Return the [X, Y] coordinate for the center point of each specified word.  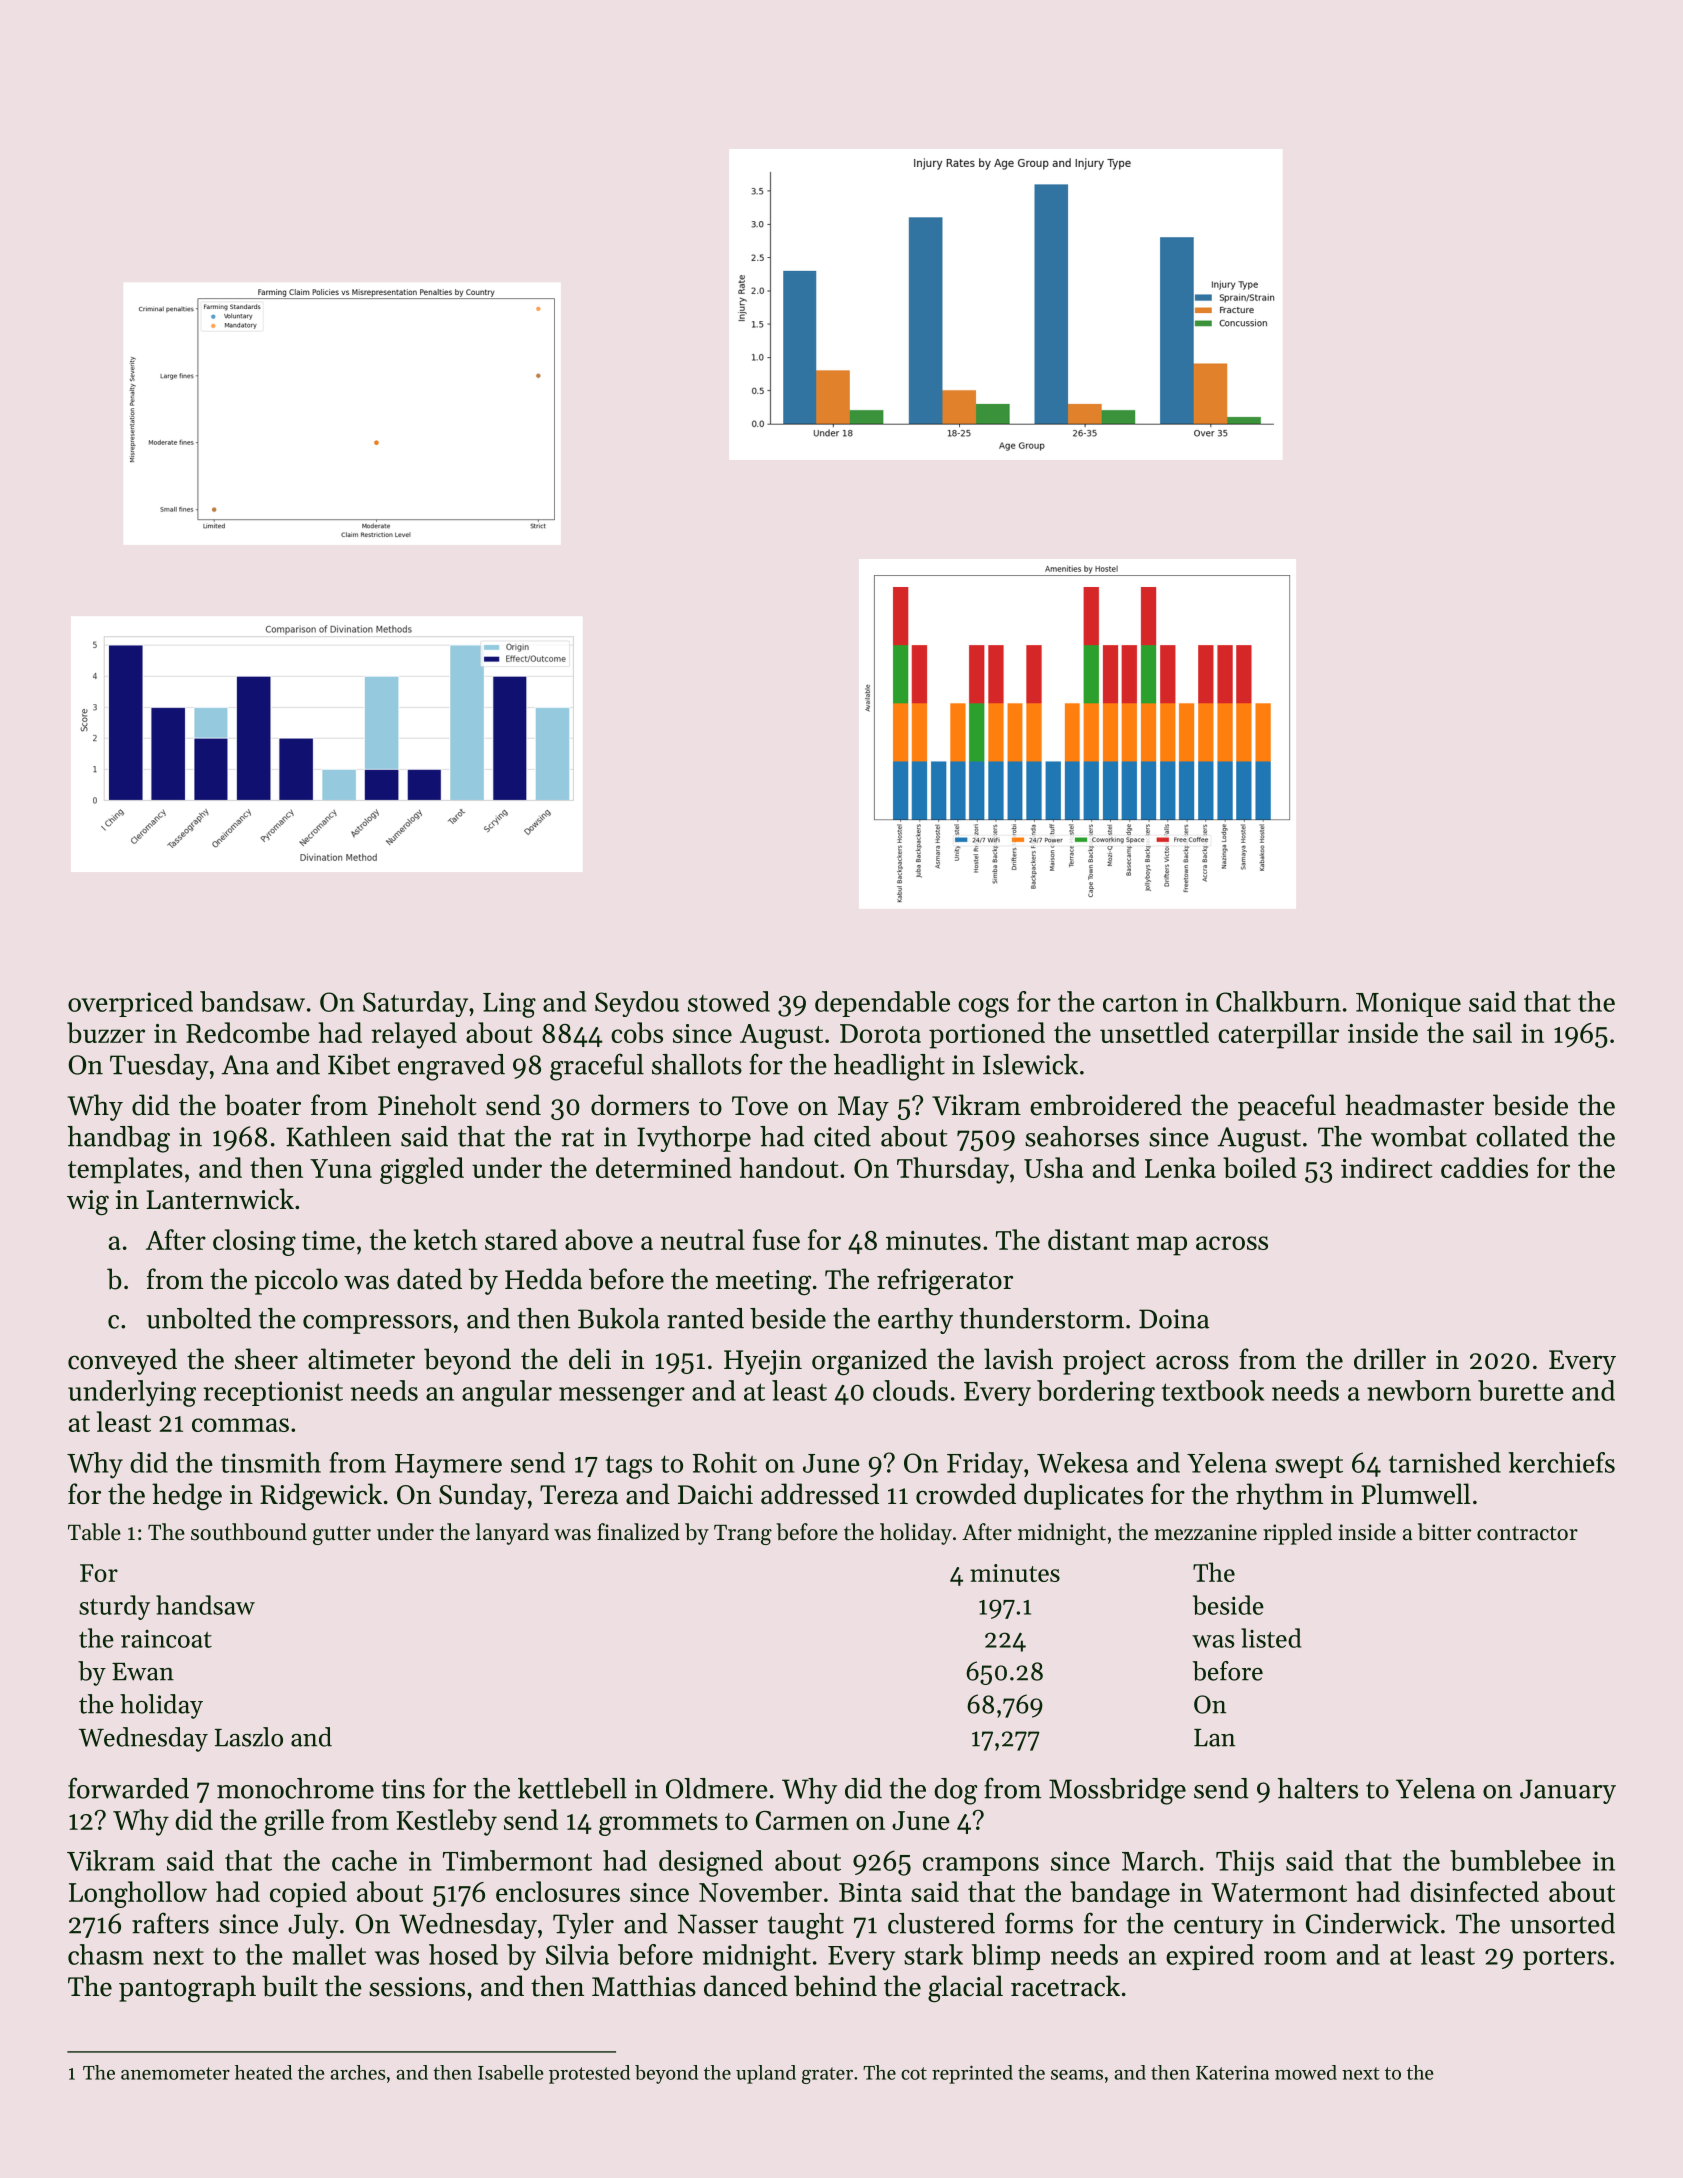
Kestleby [446, 1822]
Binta [870, 1892]
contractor [1527, 1533]
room [1295, 1958]
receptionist [273, 1393]
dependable [882, 1004]
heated [263, 2072]
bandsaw [252, 1001]
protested [589, 2074]
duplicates [1083, 1496]
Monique [1408, 1004]
